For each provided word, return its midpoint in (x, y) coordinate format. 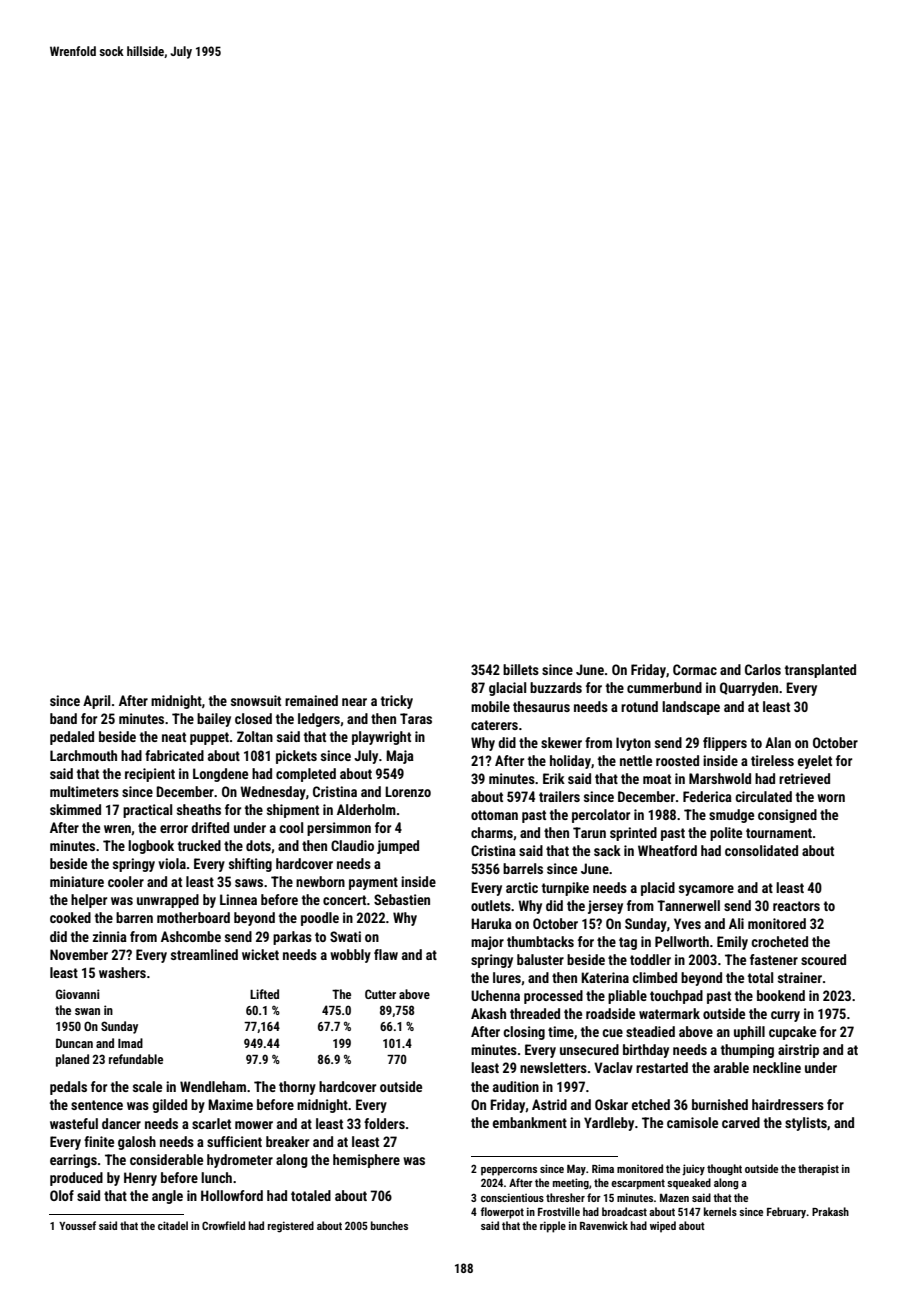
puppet (209, 738)
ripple (553, 1227)
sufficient (234, 1141)
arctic (522, 887)
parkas (292, 938)
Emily (732, 943)
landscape (691, 708)
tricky (397, 702)
